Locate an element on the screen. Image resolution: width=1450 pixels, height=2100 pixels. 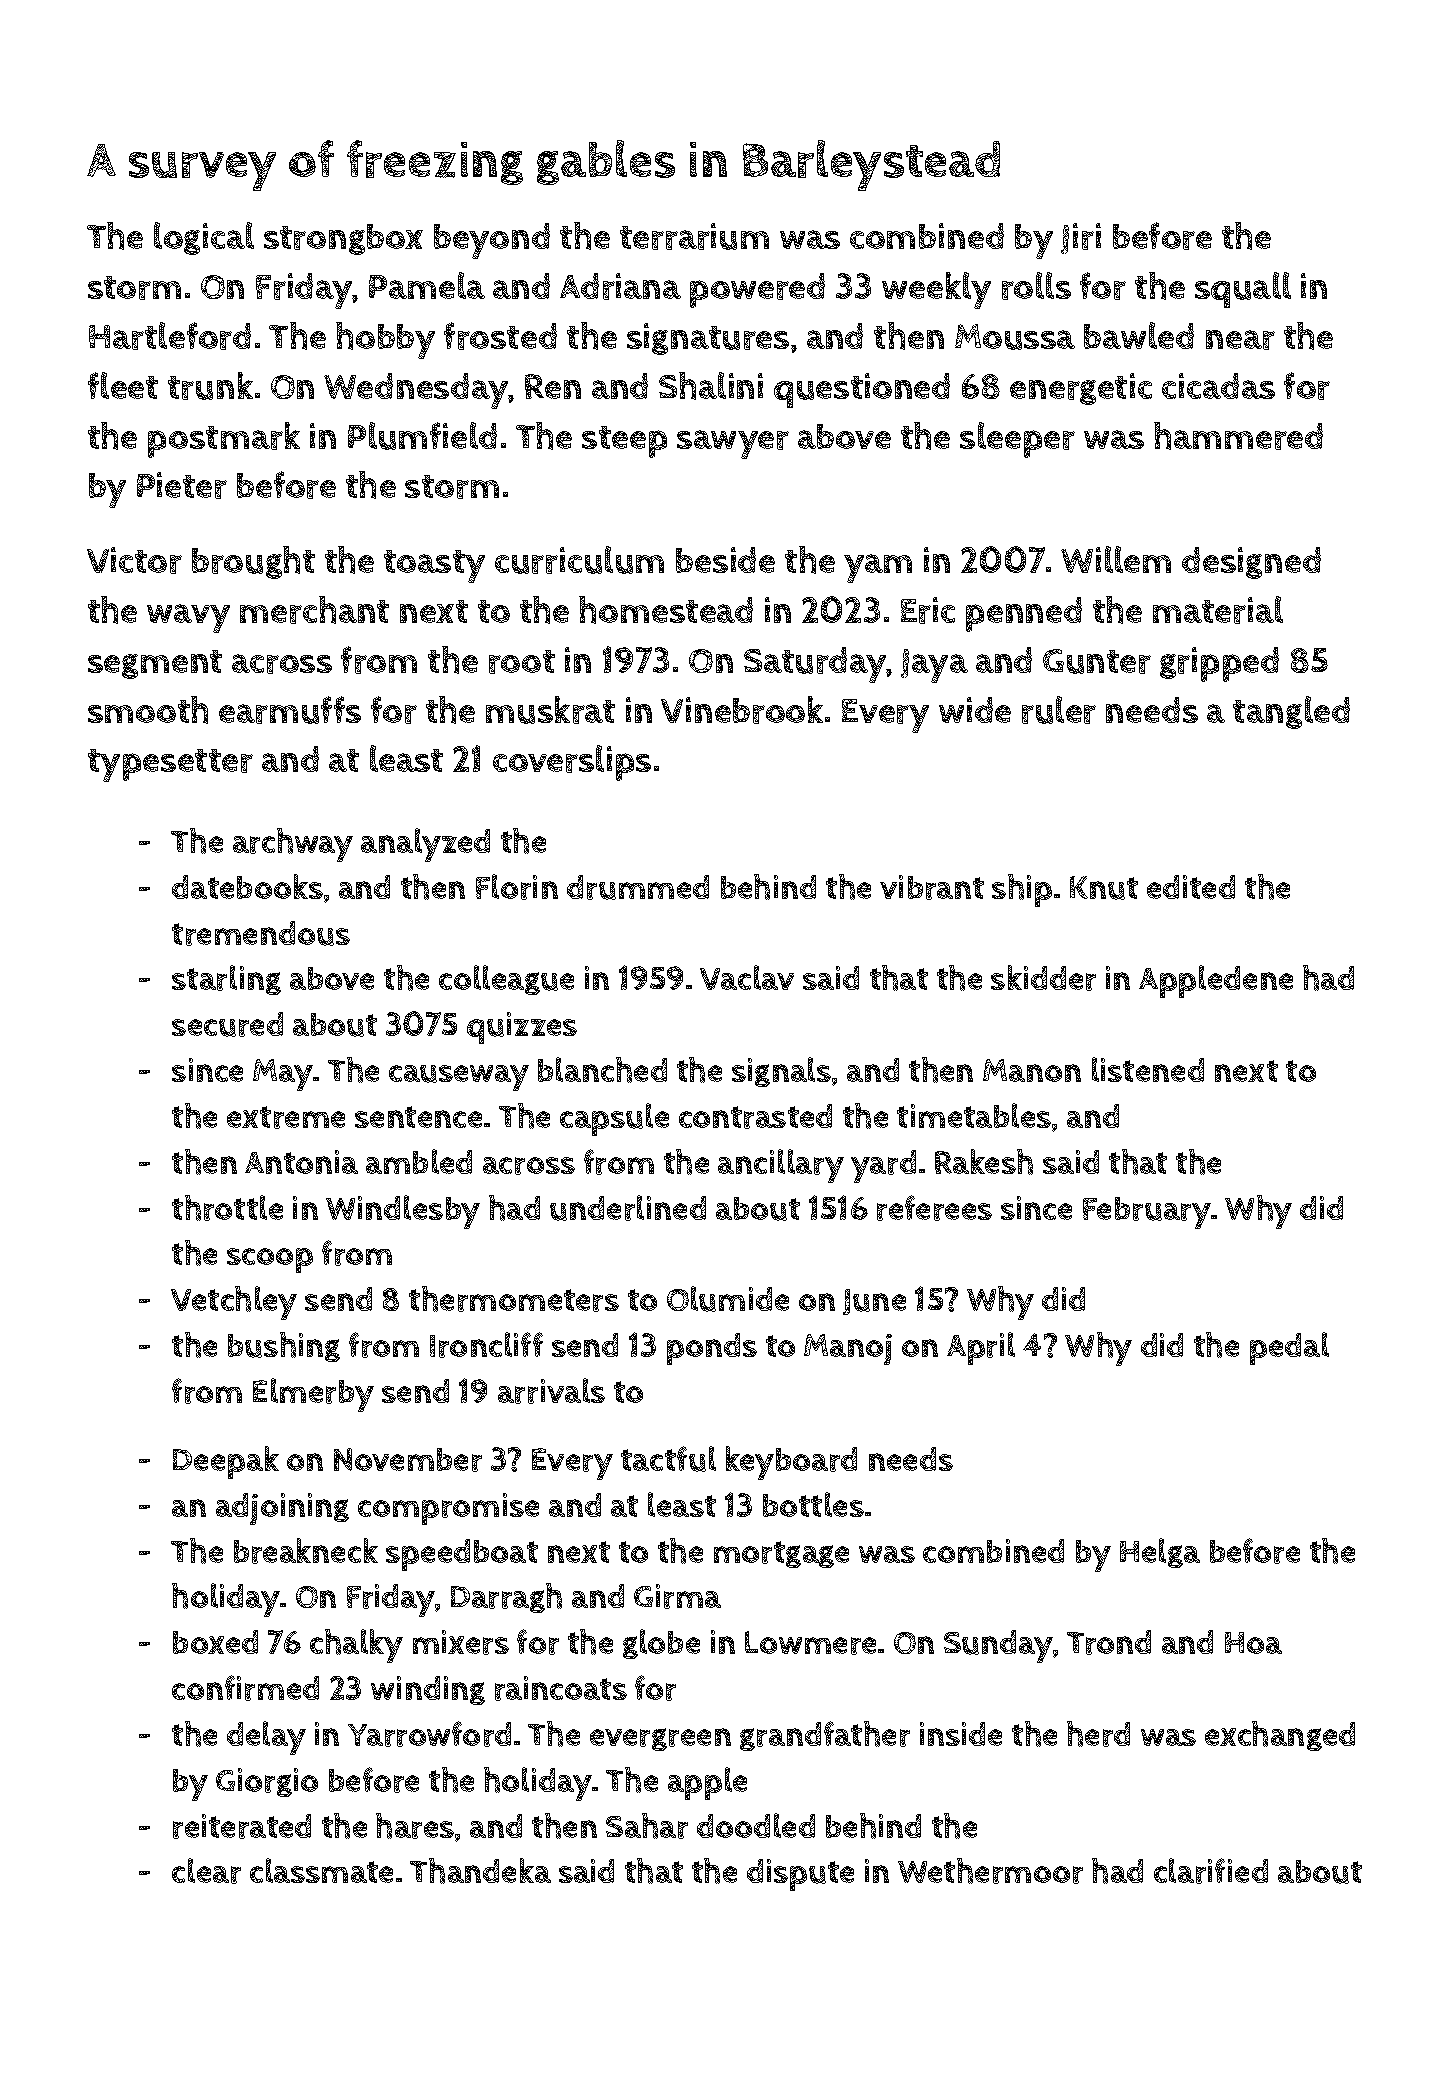
Jiri is located at coordinates (1081, 238).
